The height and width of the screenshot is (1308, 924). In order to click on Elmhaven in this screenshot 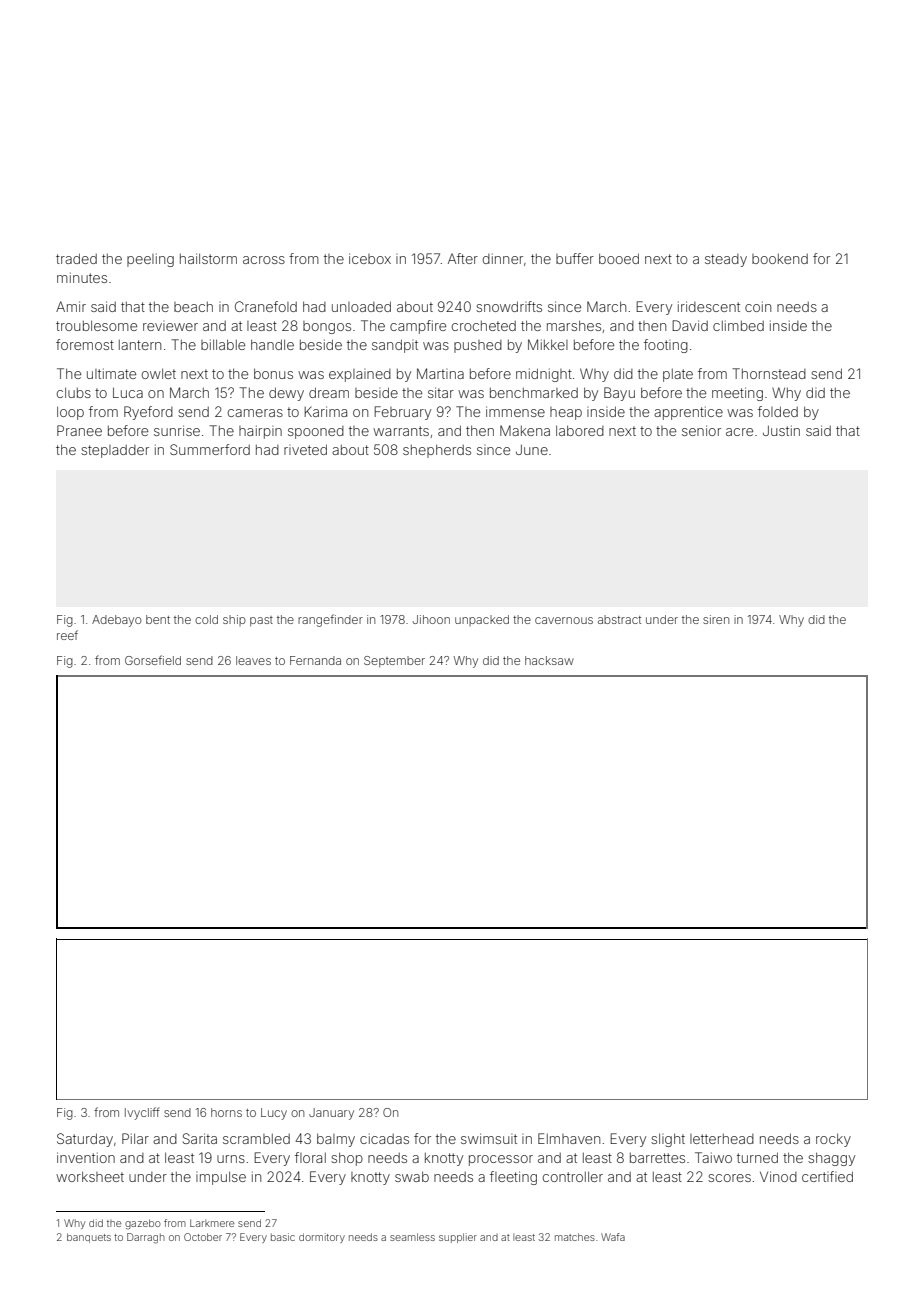, I will do `click(569, 1138)`.
